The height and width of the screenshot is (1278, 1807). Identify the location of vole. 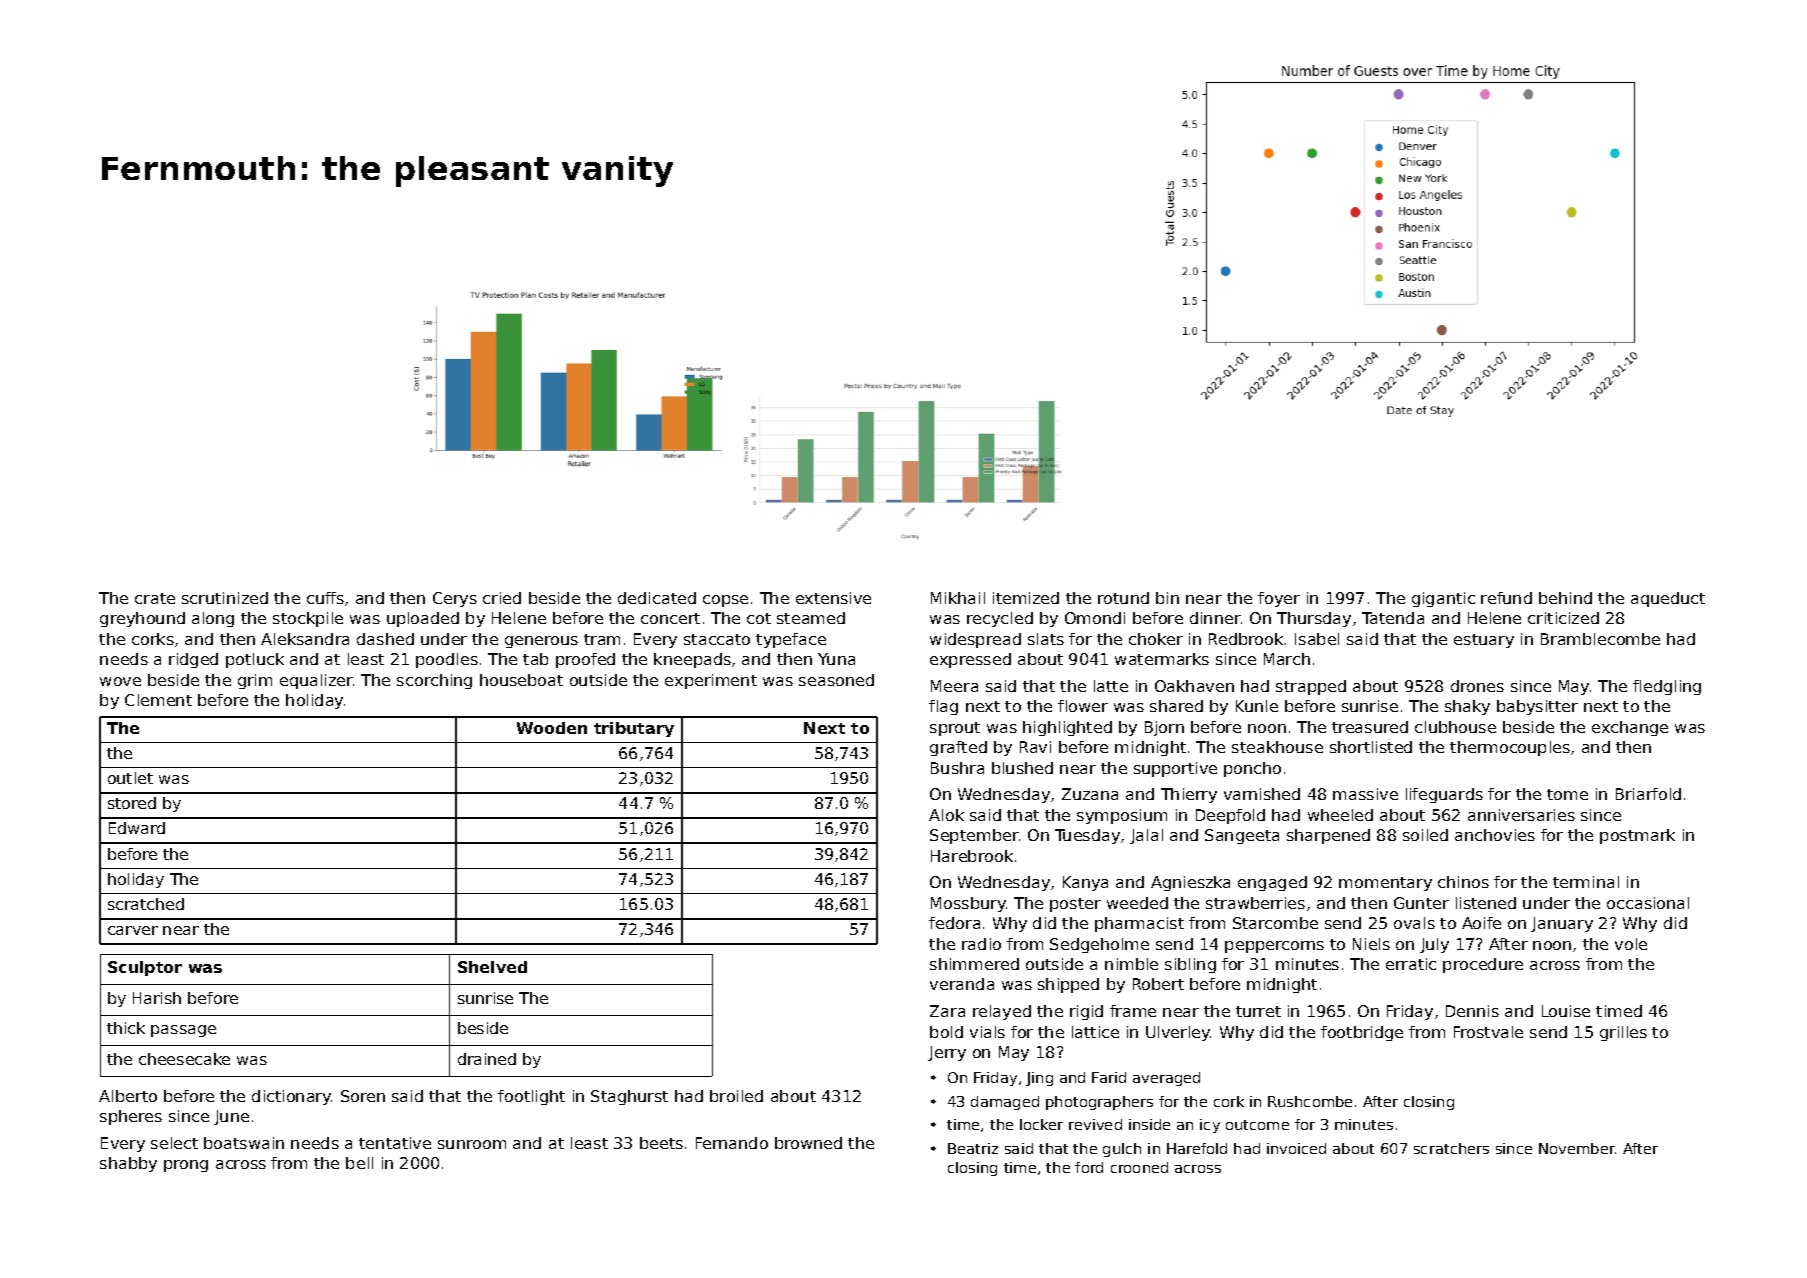
(1631, 944).
